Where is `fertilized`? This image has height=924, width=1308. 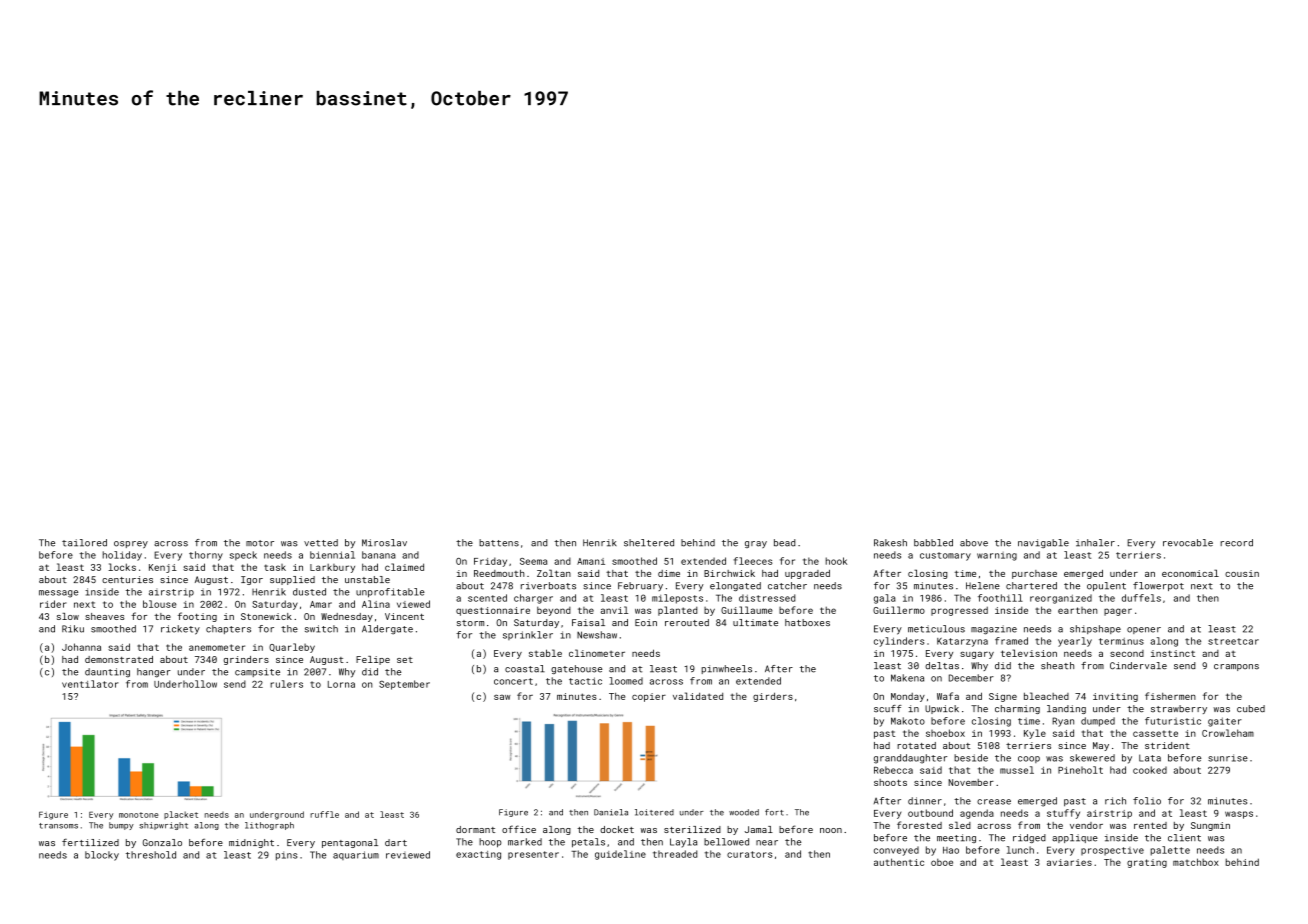
fertilized is located at coordinates (90, 842).
